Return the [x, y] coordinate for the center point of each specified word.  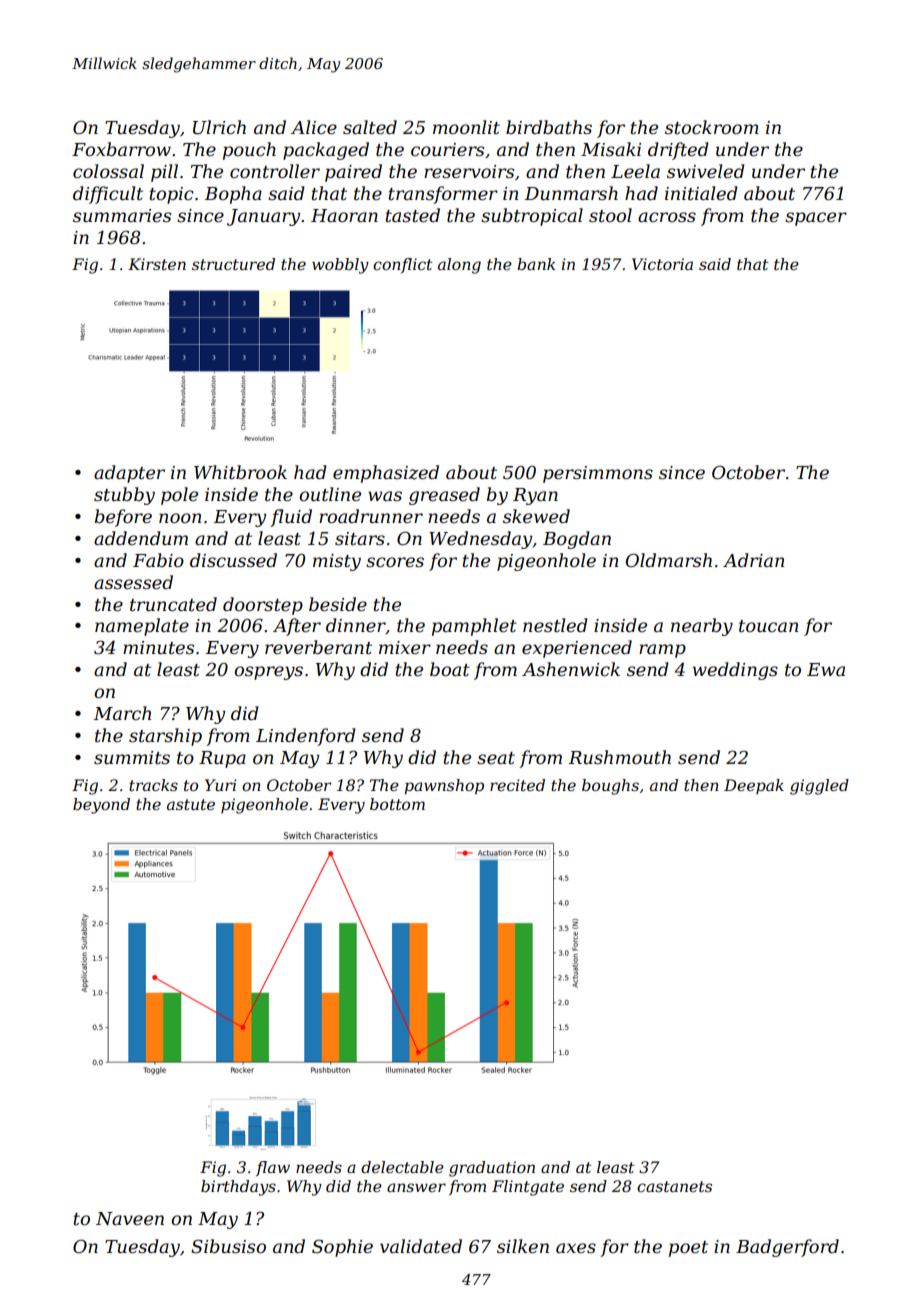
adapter [129, 474]
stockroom [712, 127]
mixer [405, 648]
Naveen [130, 1219]
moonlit [466, 127]
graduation [492, 1169]
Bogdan [577, 540]
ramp [662, 651]
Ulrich [219, 127]
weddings [735, 671]
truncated [173, 604]
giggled [819, 787]
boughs [610, 787]
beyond [101, 806]
